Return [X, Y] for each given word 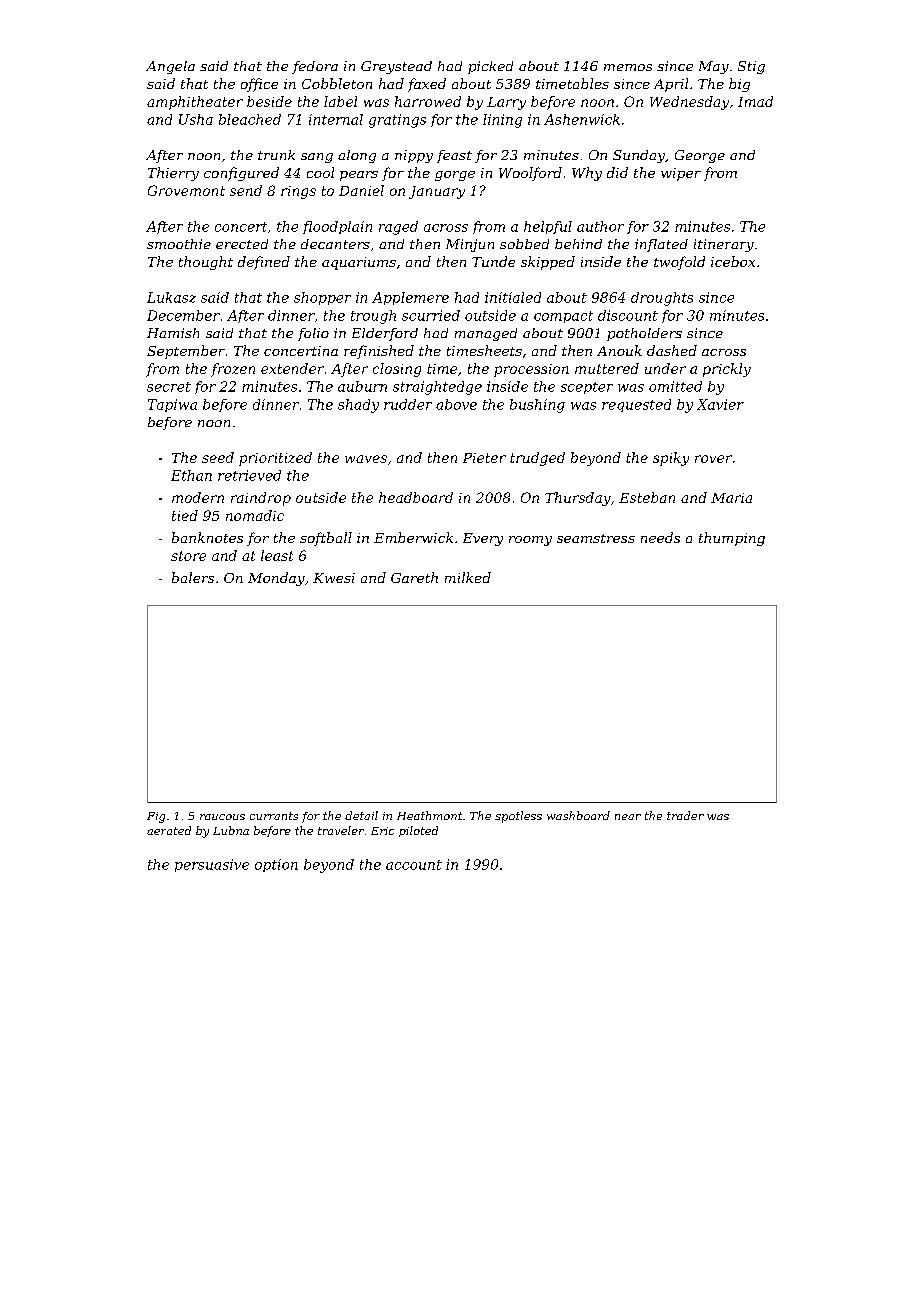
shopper [322, 298]
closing [397, 370]
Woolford [530, 174]
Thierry [173, 174]
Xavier [720, 404]
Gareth [414, 577]
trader [685, 815]
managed [486, 334]
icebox [733, 261]
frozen [233, 370]
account [414, 865]
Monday [276, 579]
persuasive [212, 865]
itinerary [724, 245]
